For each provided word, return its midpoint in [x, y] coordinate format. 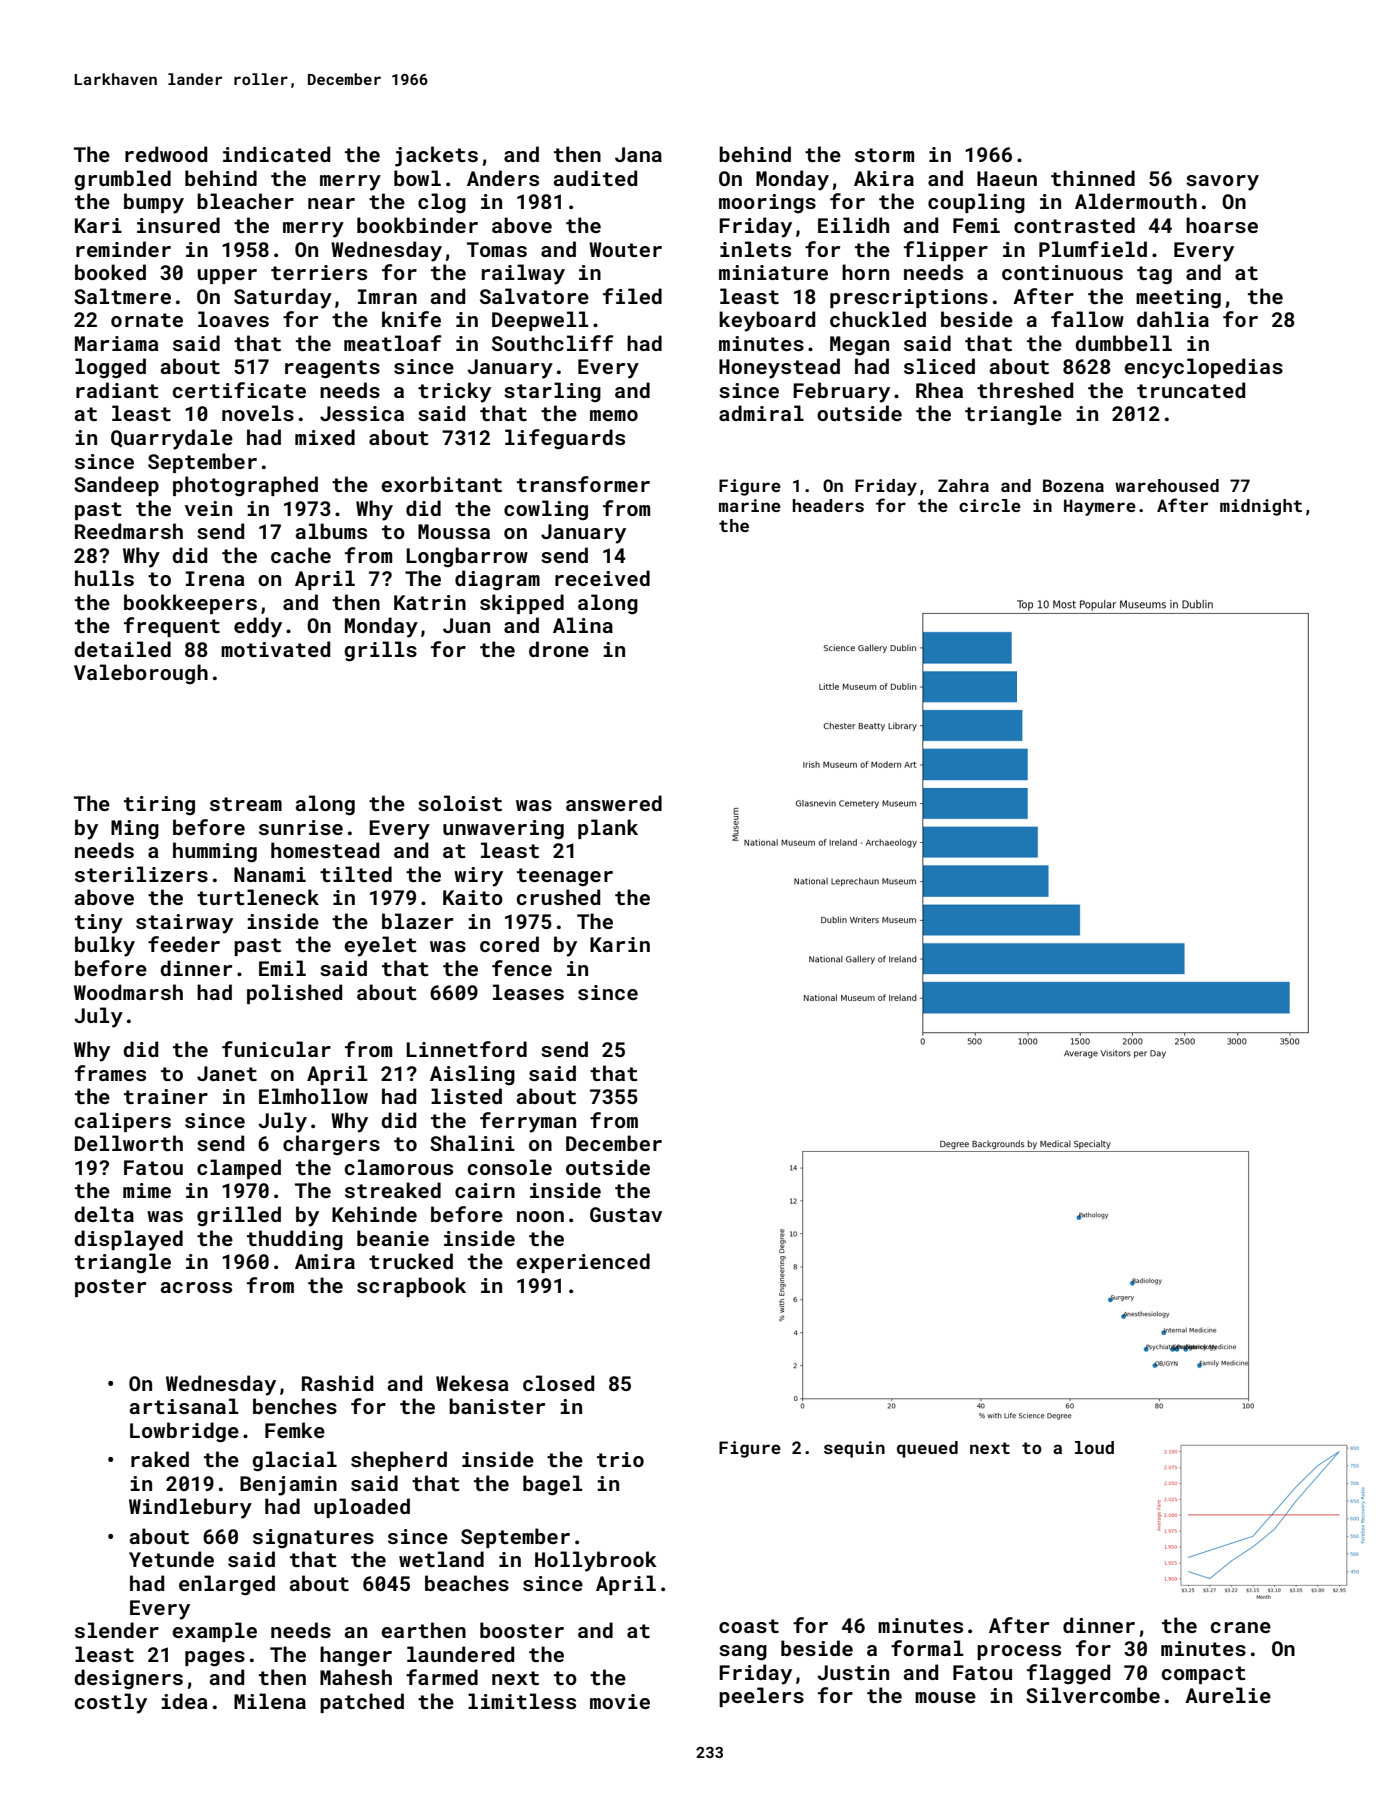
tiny [99, 924]
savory [1222, 183]
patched [362, 1703]
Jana [638, 154]
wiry [478, 877]
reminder [123, 249]
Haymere [1100, 507]
